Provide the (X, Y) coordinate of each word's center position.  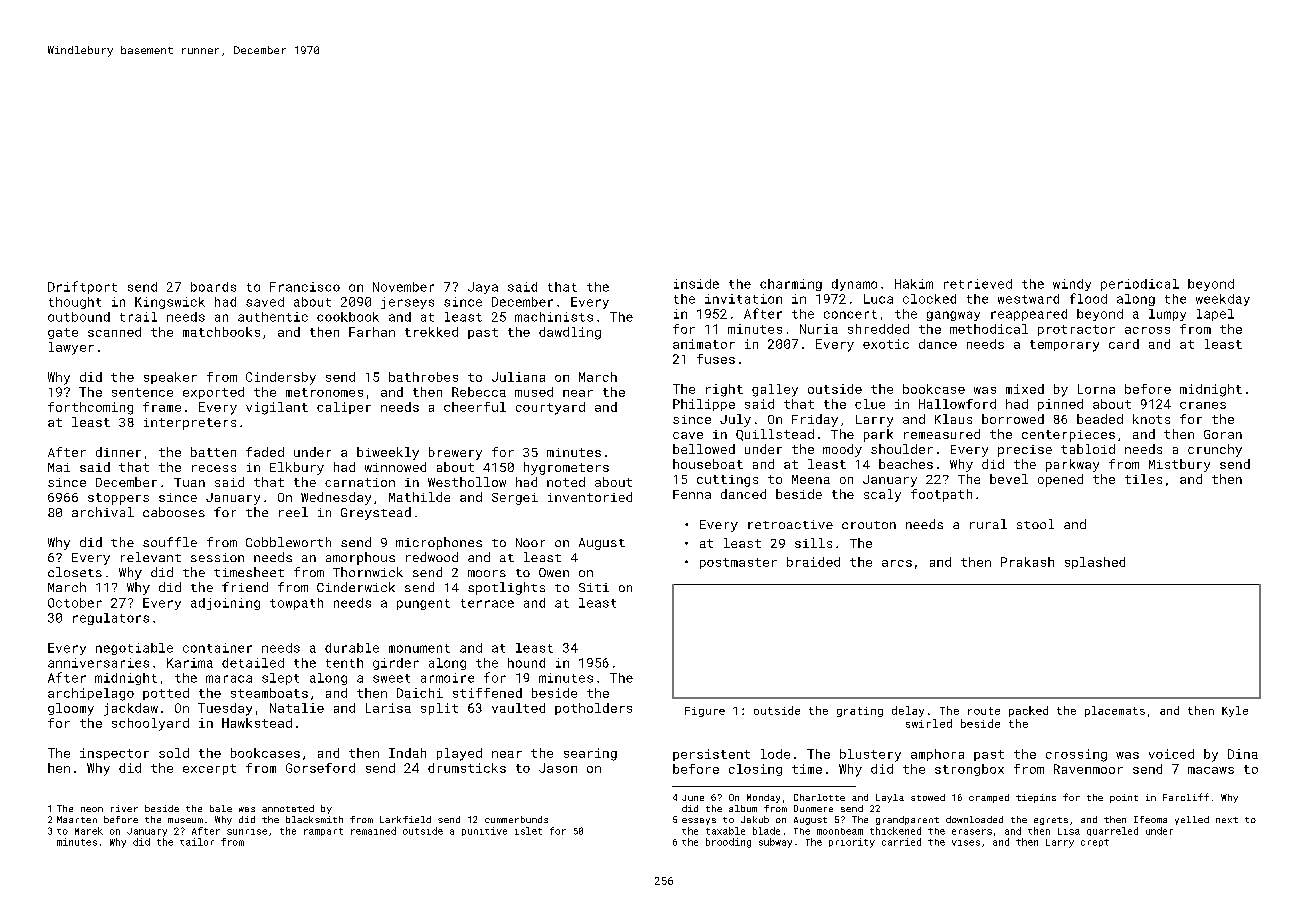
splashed (1095, 563)
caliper (344, 408)
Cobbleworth (288, 542)
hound (526, 663)
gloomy (71, 709)
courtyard (550, 408)
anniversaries (98, 663)
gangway (953, 316)
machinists (554, 317)
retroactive (790, 524)
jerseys (407, 303)
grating (860, 712)
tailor (197, 842)
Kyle (1235, 711)
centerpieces (1068, 436)
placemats (1115, 711)
